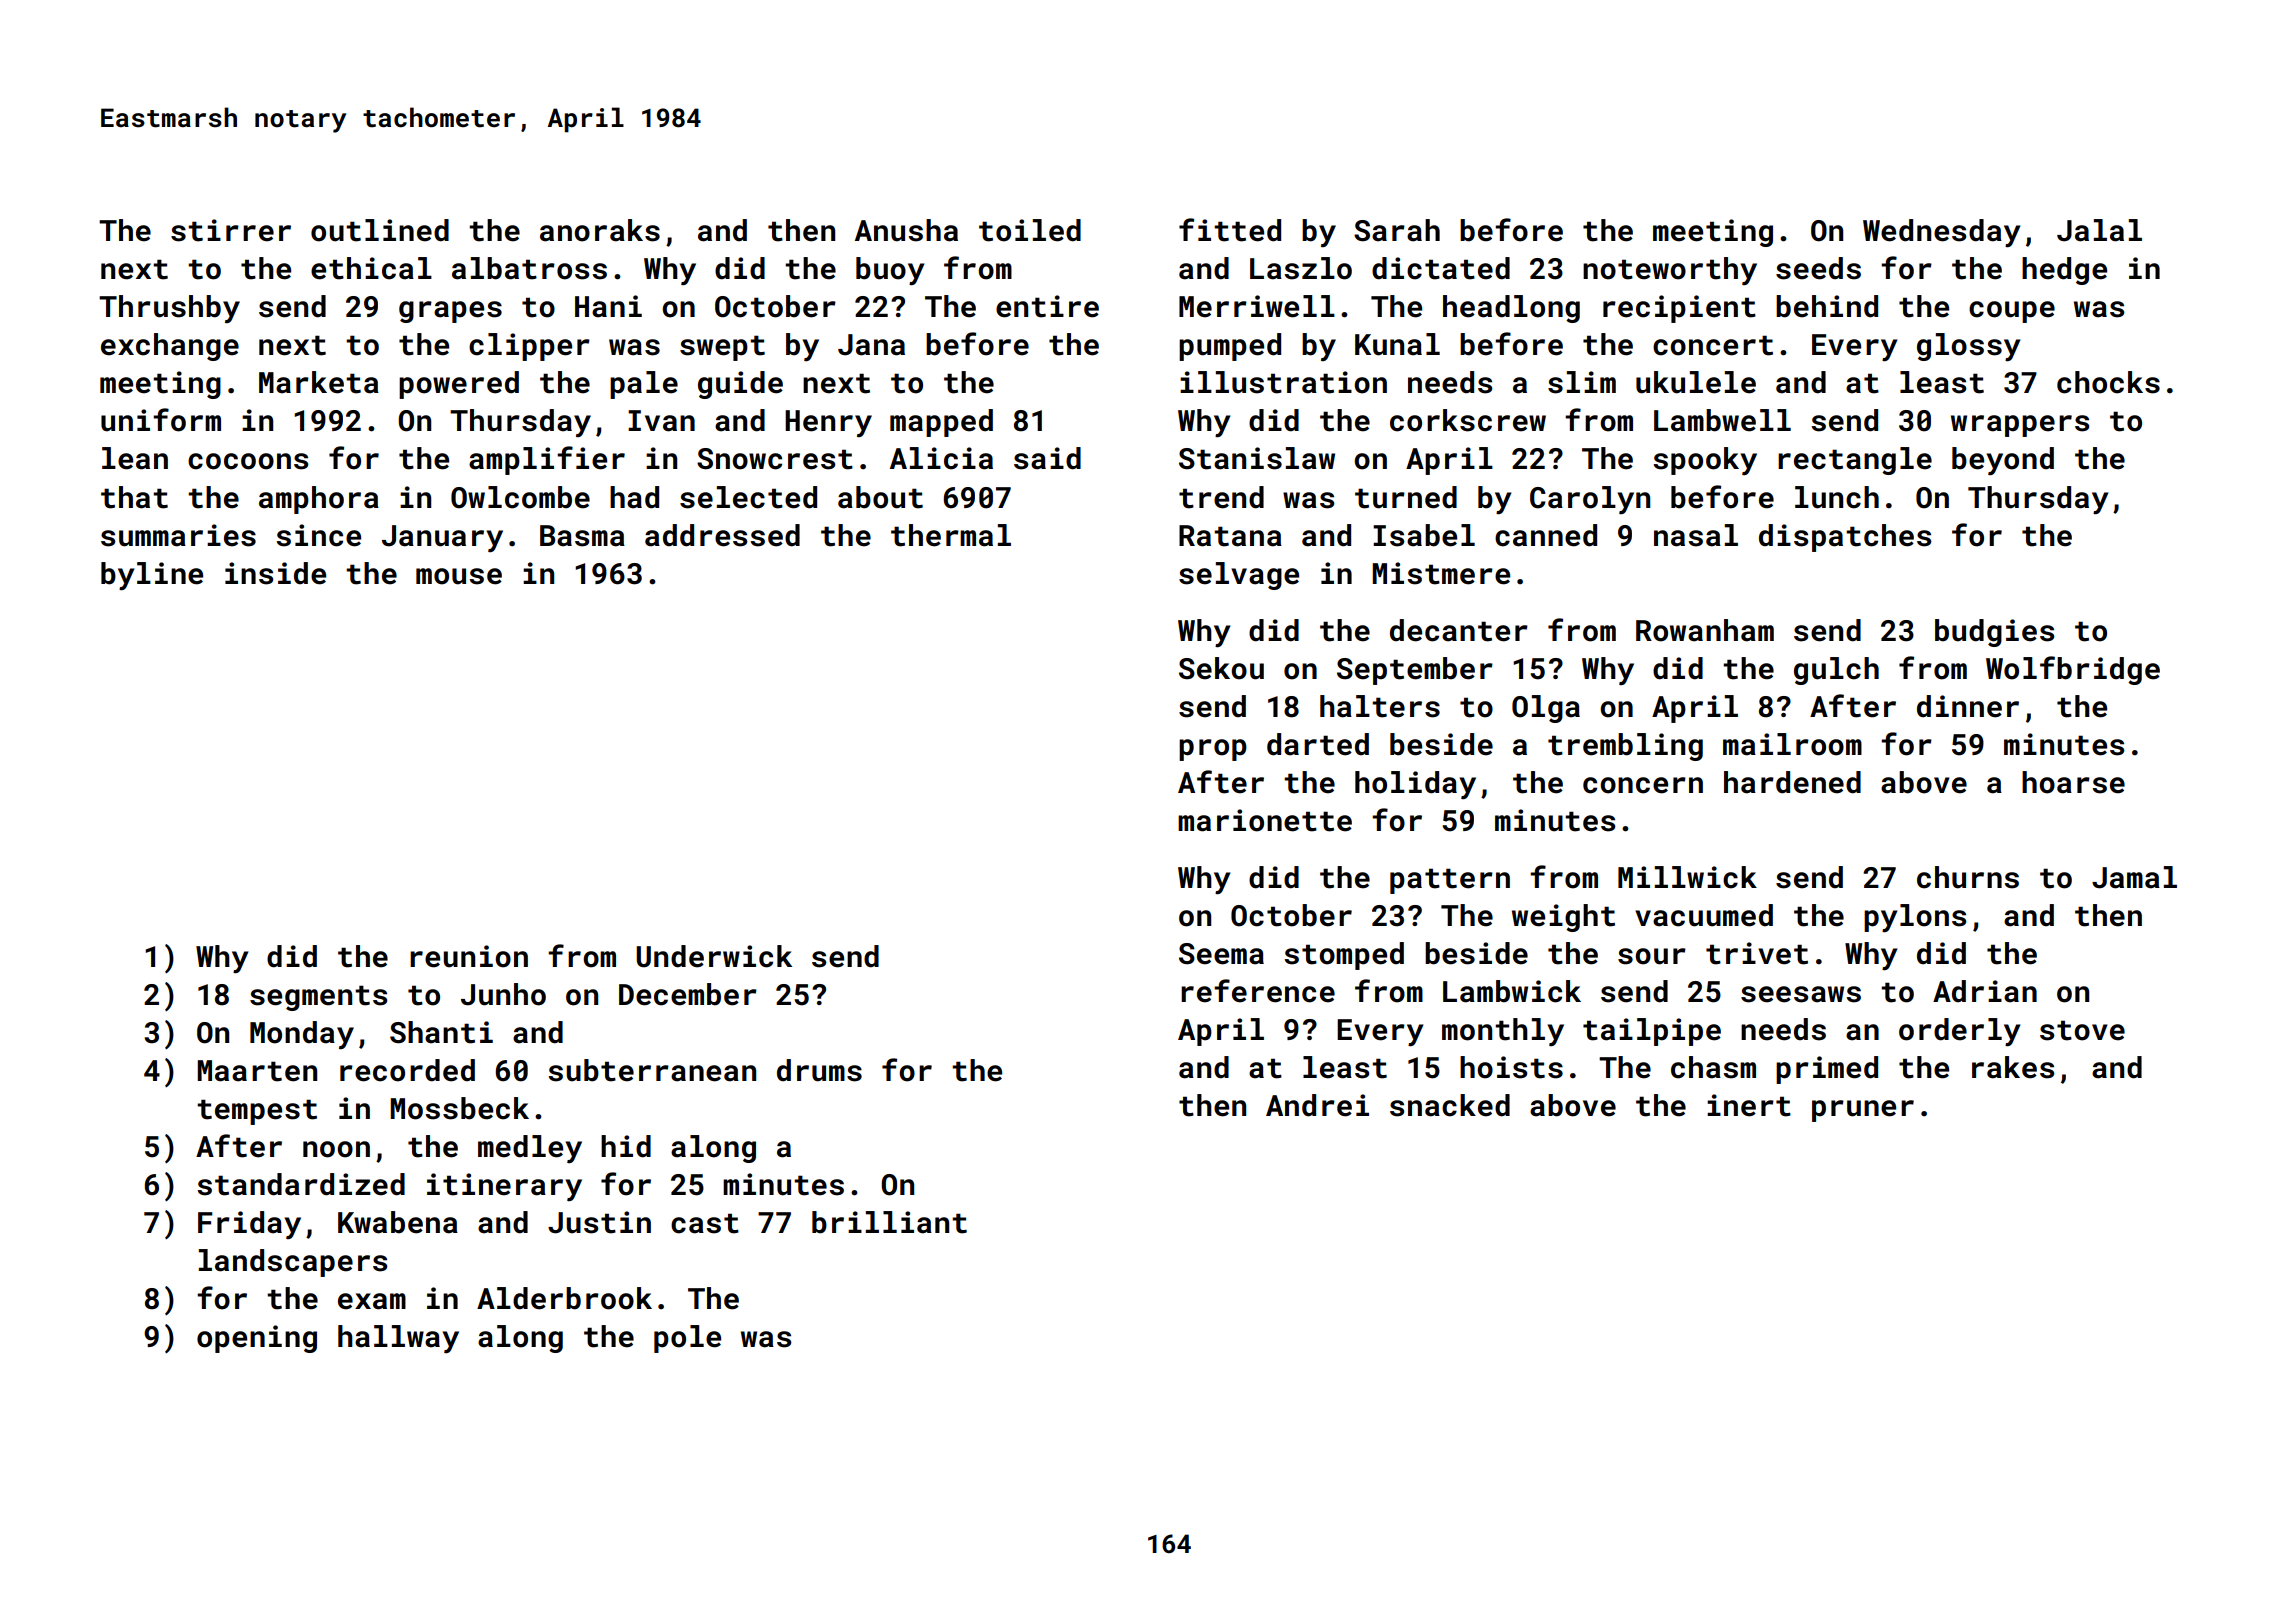 This document has width=2292, height=1620. What do you see at coordinates (2099, 230) in the document?
I see `Jalal` at bounding box center [2099, 230].
